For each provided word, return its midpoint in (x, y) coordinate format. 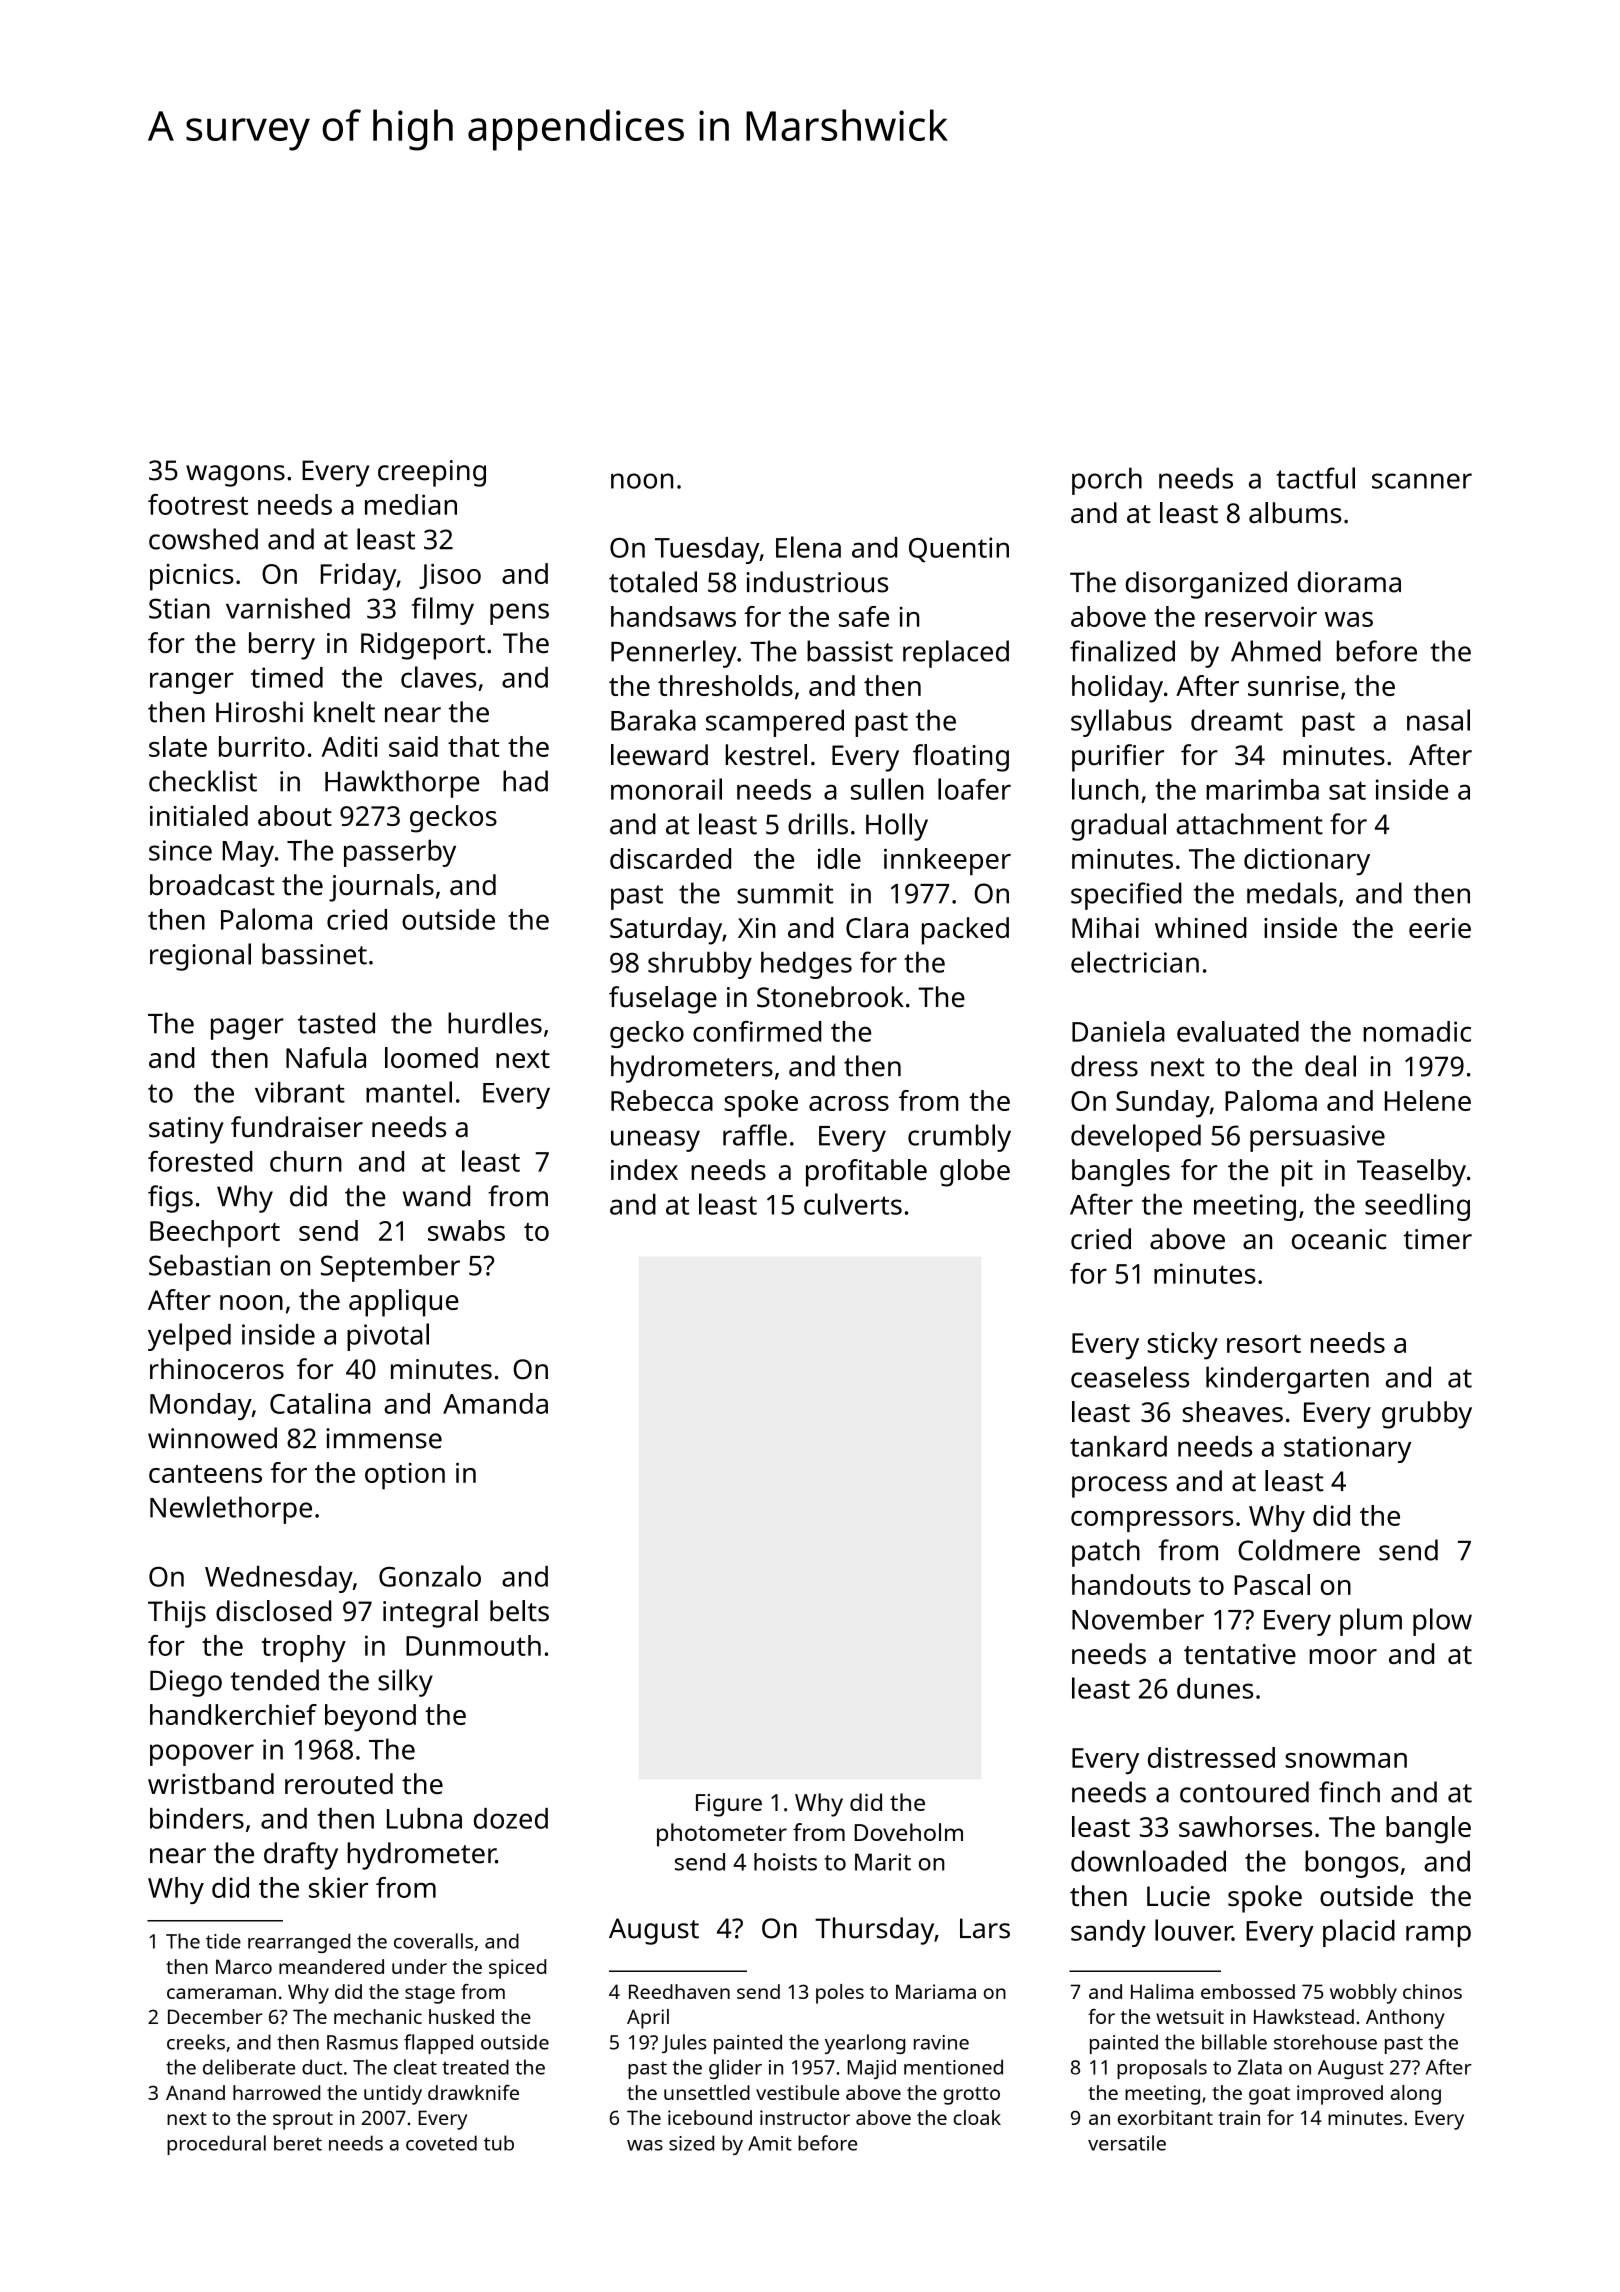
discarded (670, 858)
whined (1201, 927)
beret (298, 2143)
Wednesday (279, 1579)
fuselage (663, 1000)
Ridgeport (423, 646)
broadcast (212, 885)
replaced (956, 654)
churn (306, 1161)
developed (1136, 1138)
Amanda (495, 1403)
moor (1343, 1656)
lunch (1105, 789)
